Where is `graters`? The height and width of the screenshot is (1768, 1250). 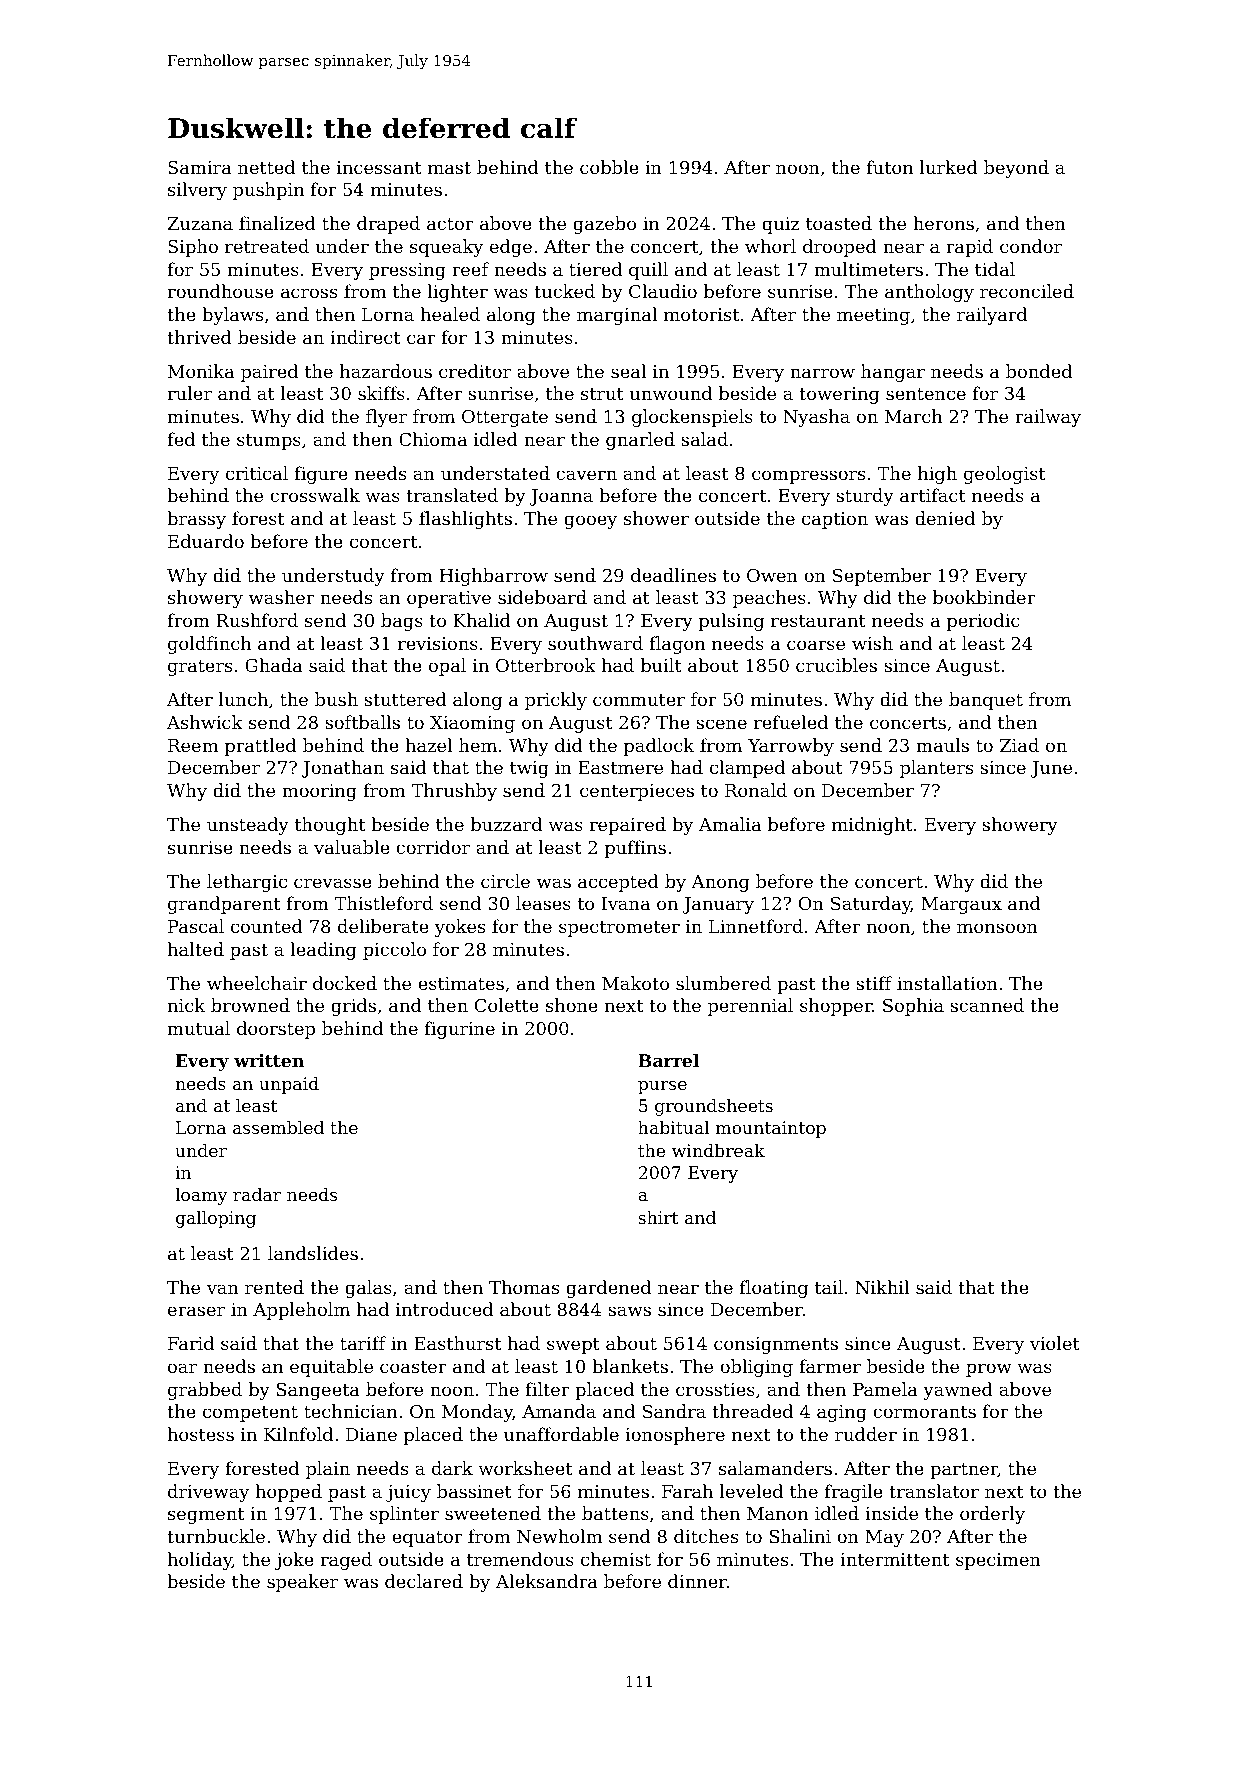 graters is located at coordinates (200, 668).
